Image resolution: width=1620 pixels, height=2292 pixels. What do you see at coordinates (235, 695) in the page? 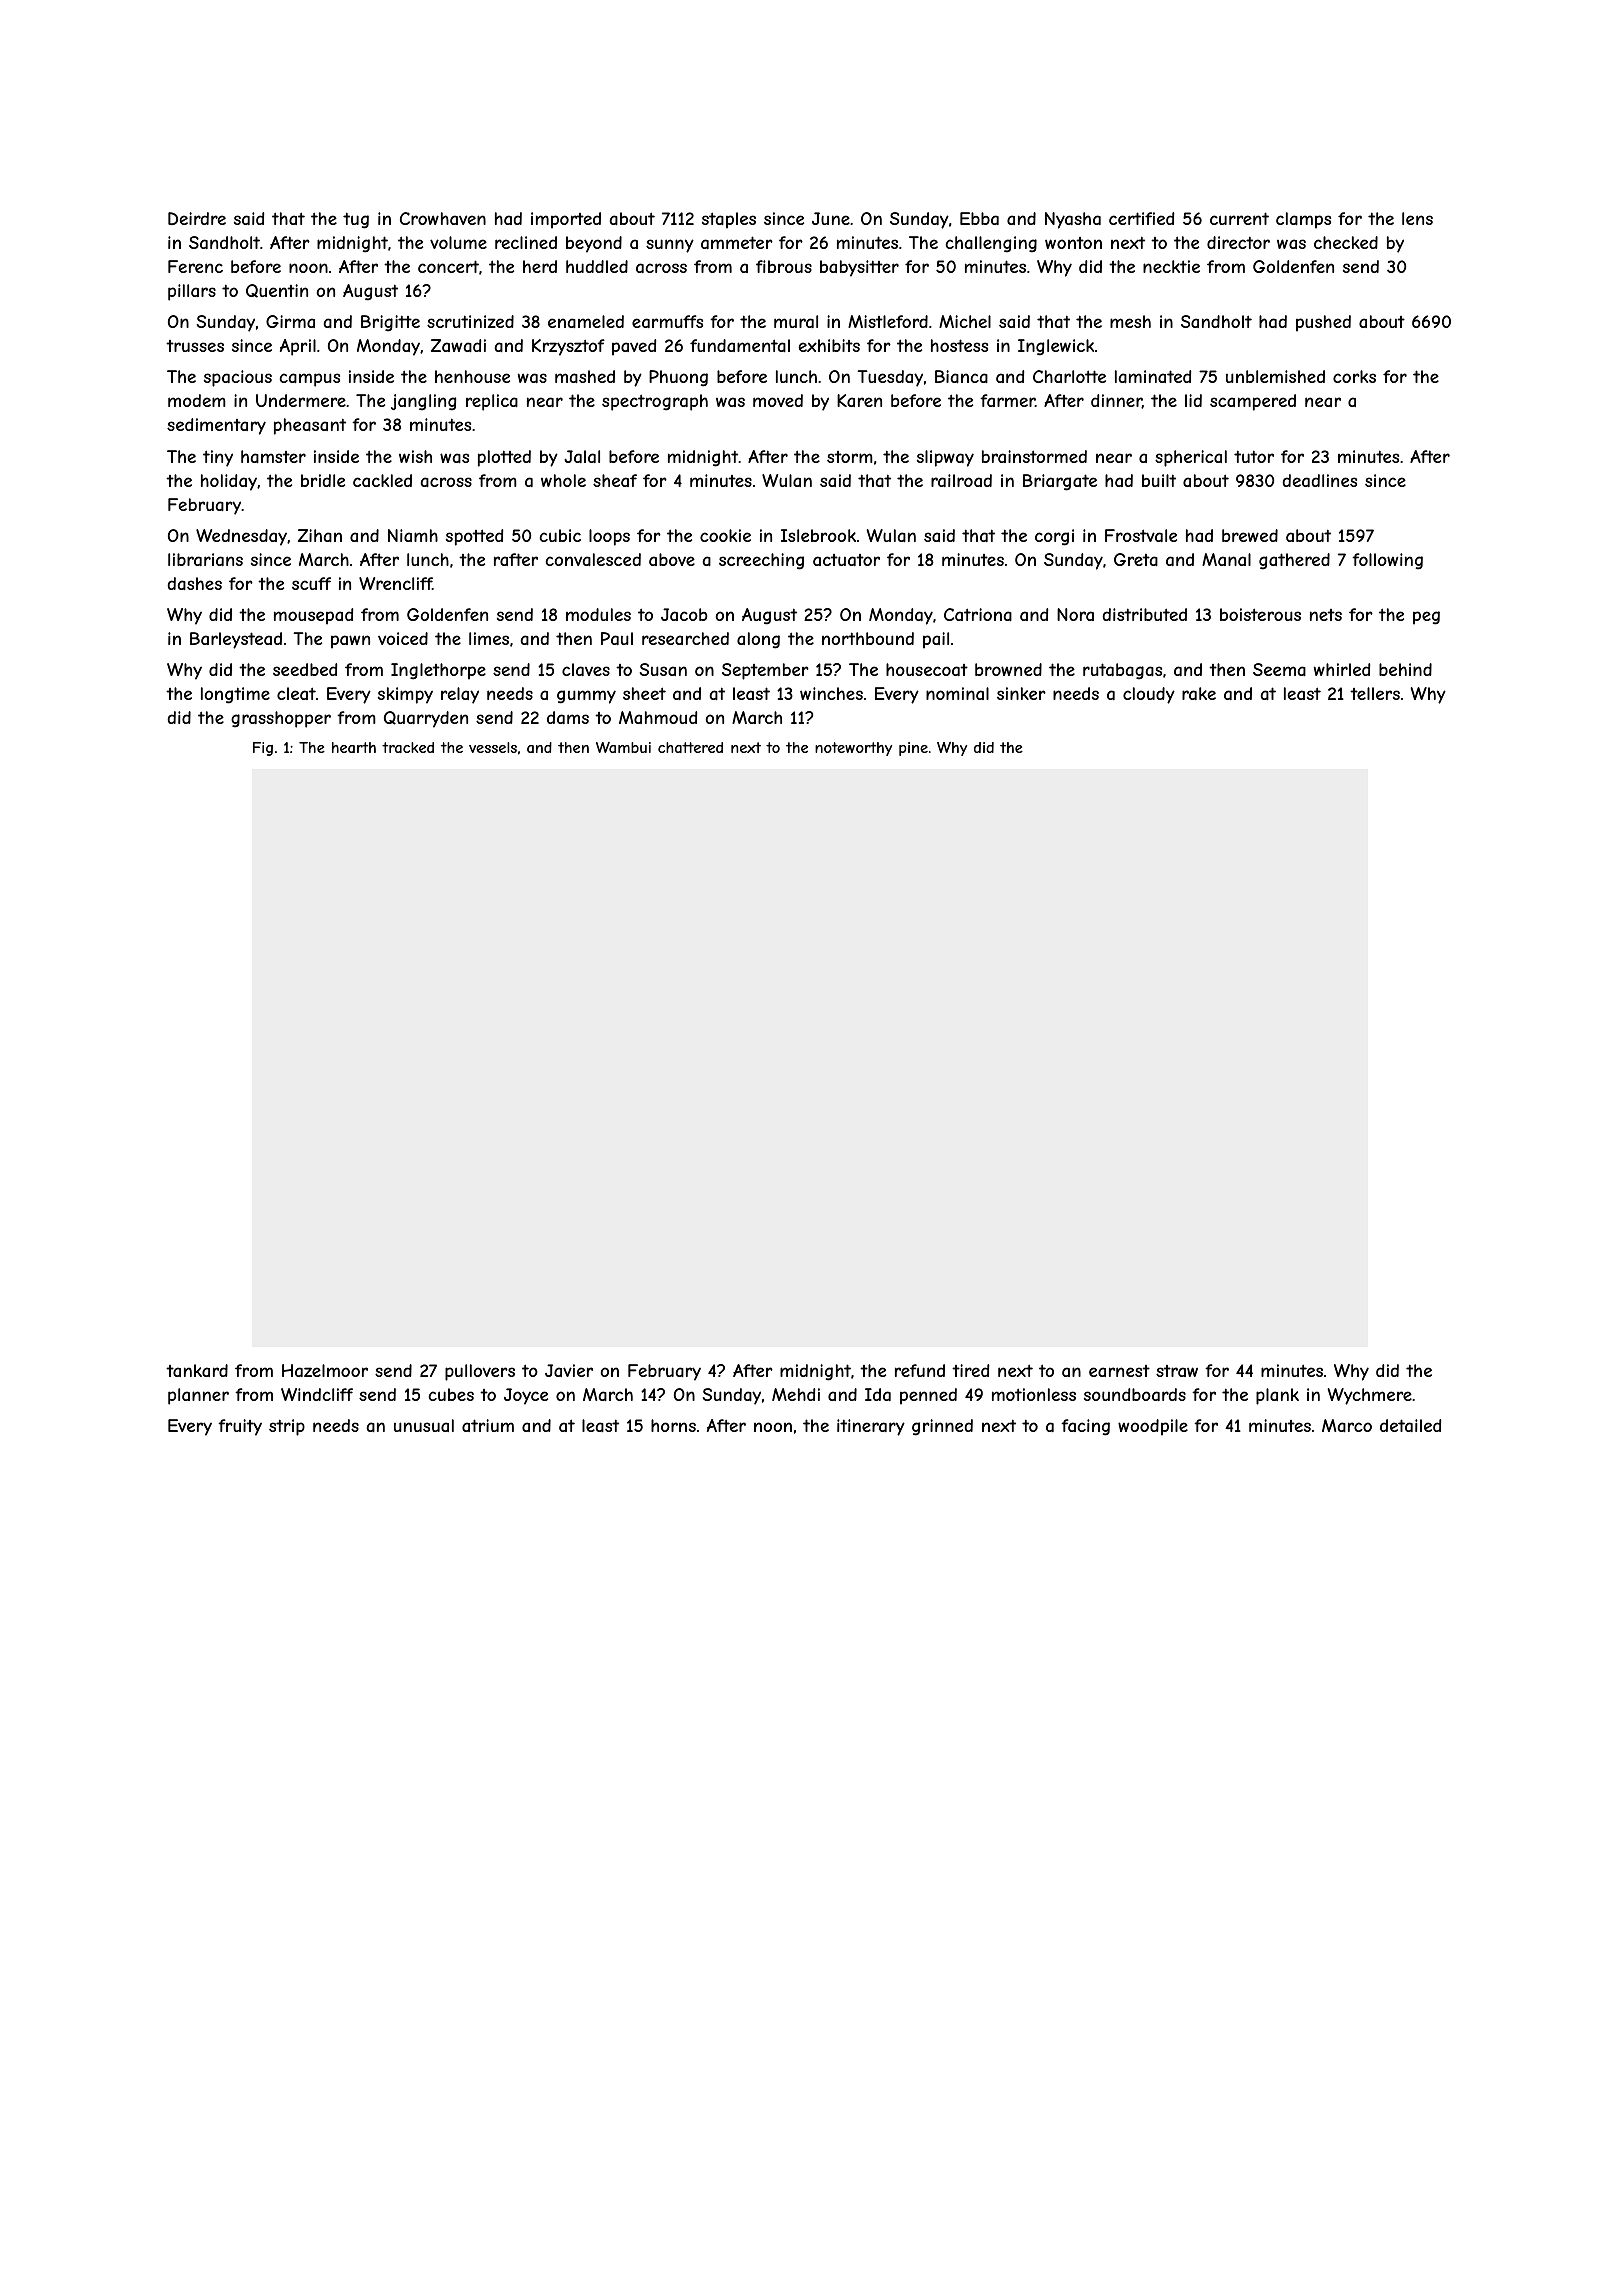
I see `longtime` at bounding box center [235, 695].
